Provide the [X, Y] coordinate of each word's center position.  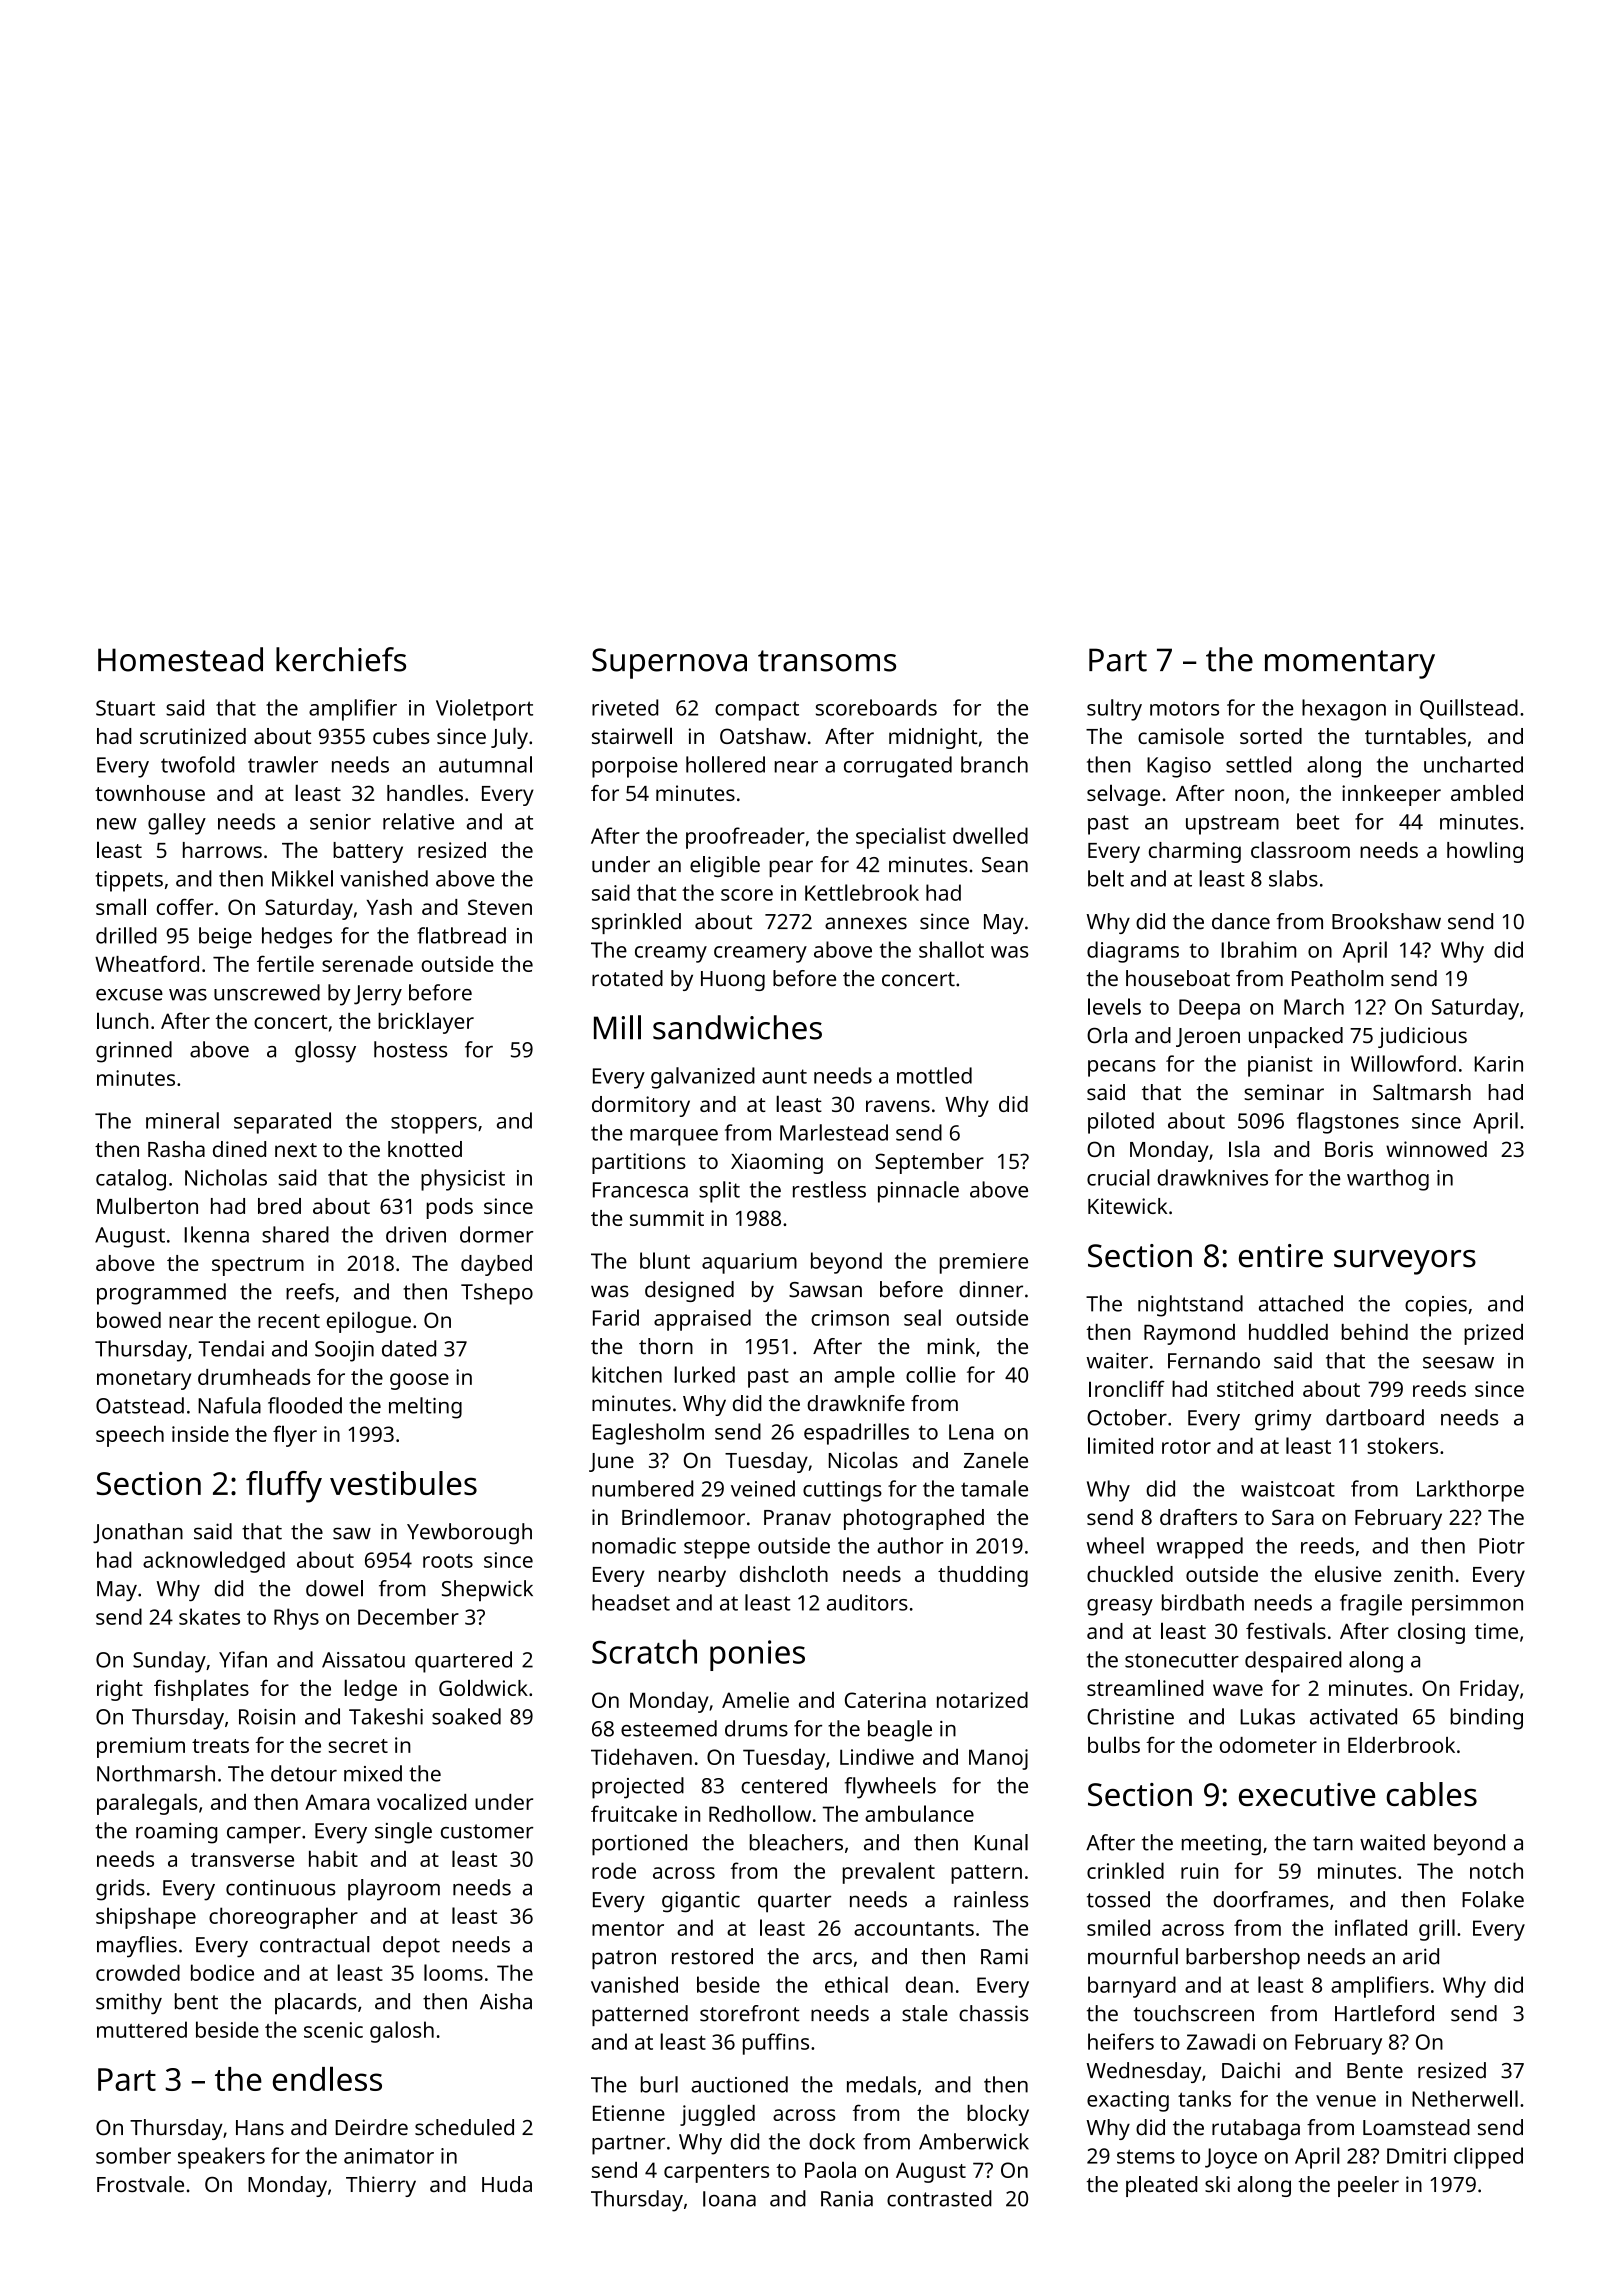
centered [784, 1785]
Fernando [1214, 1360]
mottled [934, 1075]
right [120, 1690]
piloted [1121, 1123]
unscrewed [267, 992]
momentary [1350, 664]
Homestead [180, 659]
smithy [129, 2003]
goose [419, 1381]
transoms [827, 661]
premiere [984, 1263]
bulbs [1114, 1744]
